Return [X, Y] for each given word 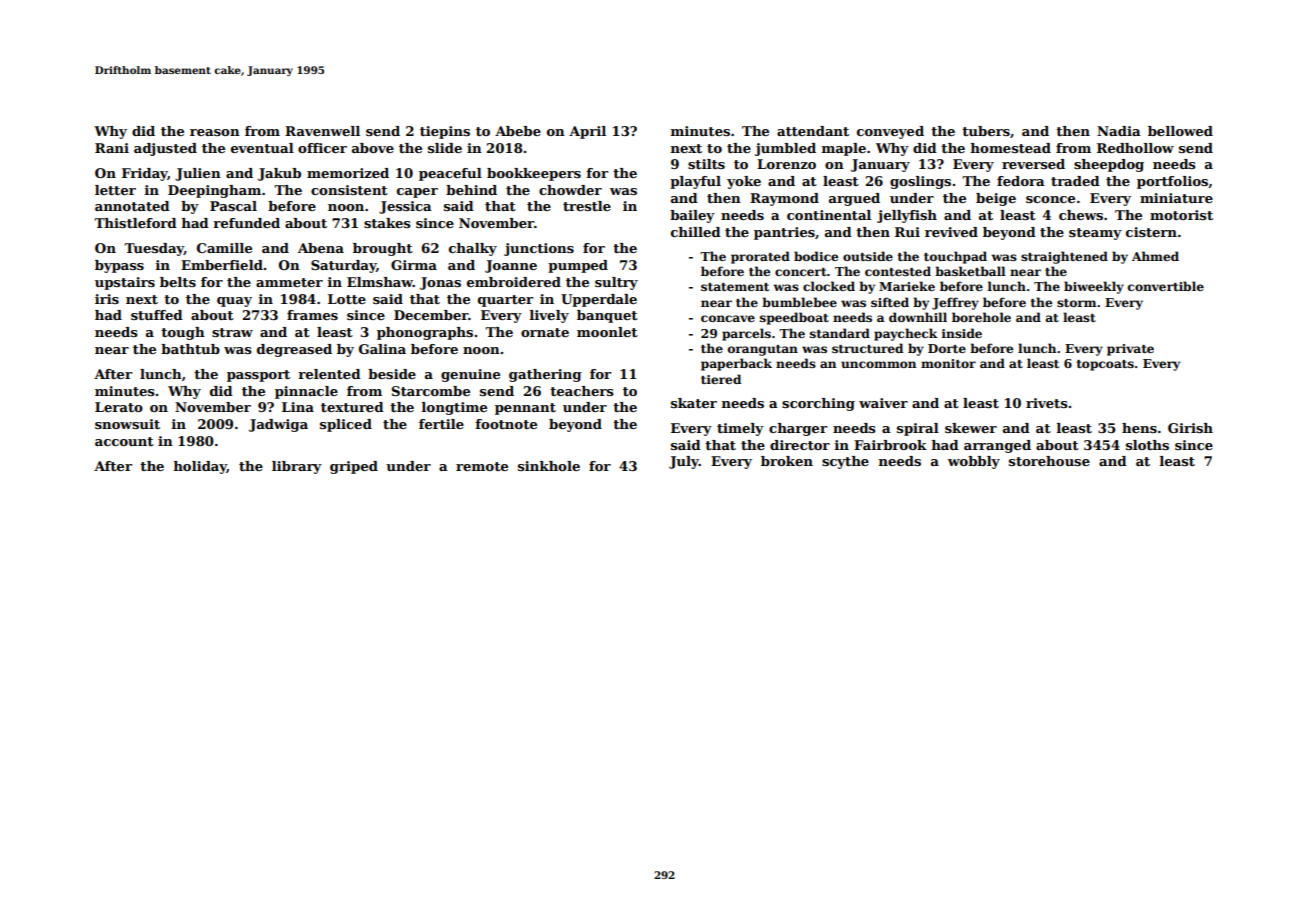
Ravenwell [322, 131]
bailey [692, 216]
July [684, 462]
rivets [1046, 403]
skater [694, 403]
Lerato [119, 407]
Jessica [405, 207]
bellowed [1180, 131]
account [124, 441]
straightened [1064, 257]
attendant [813, 131]
